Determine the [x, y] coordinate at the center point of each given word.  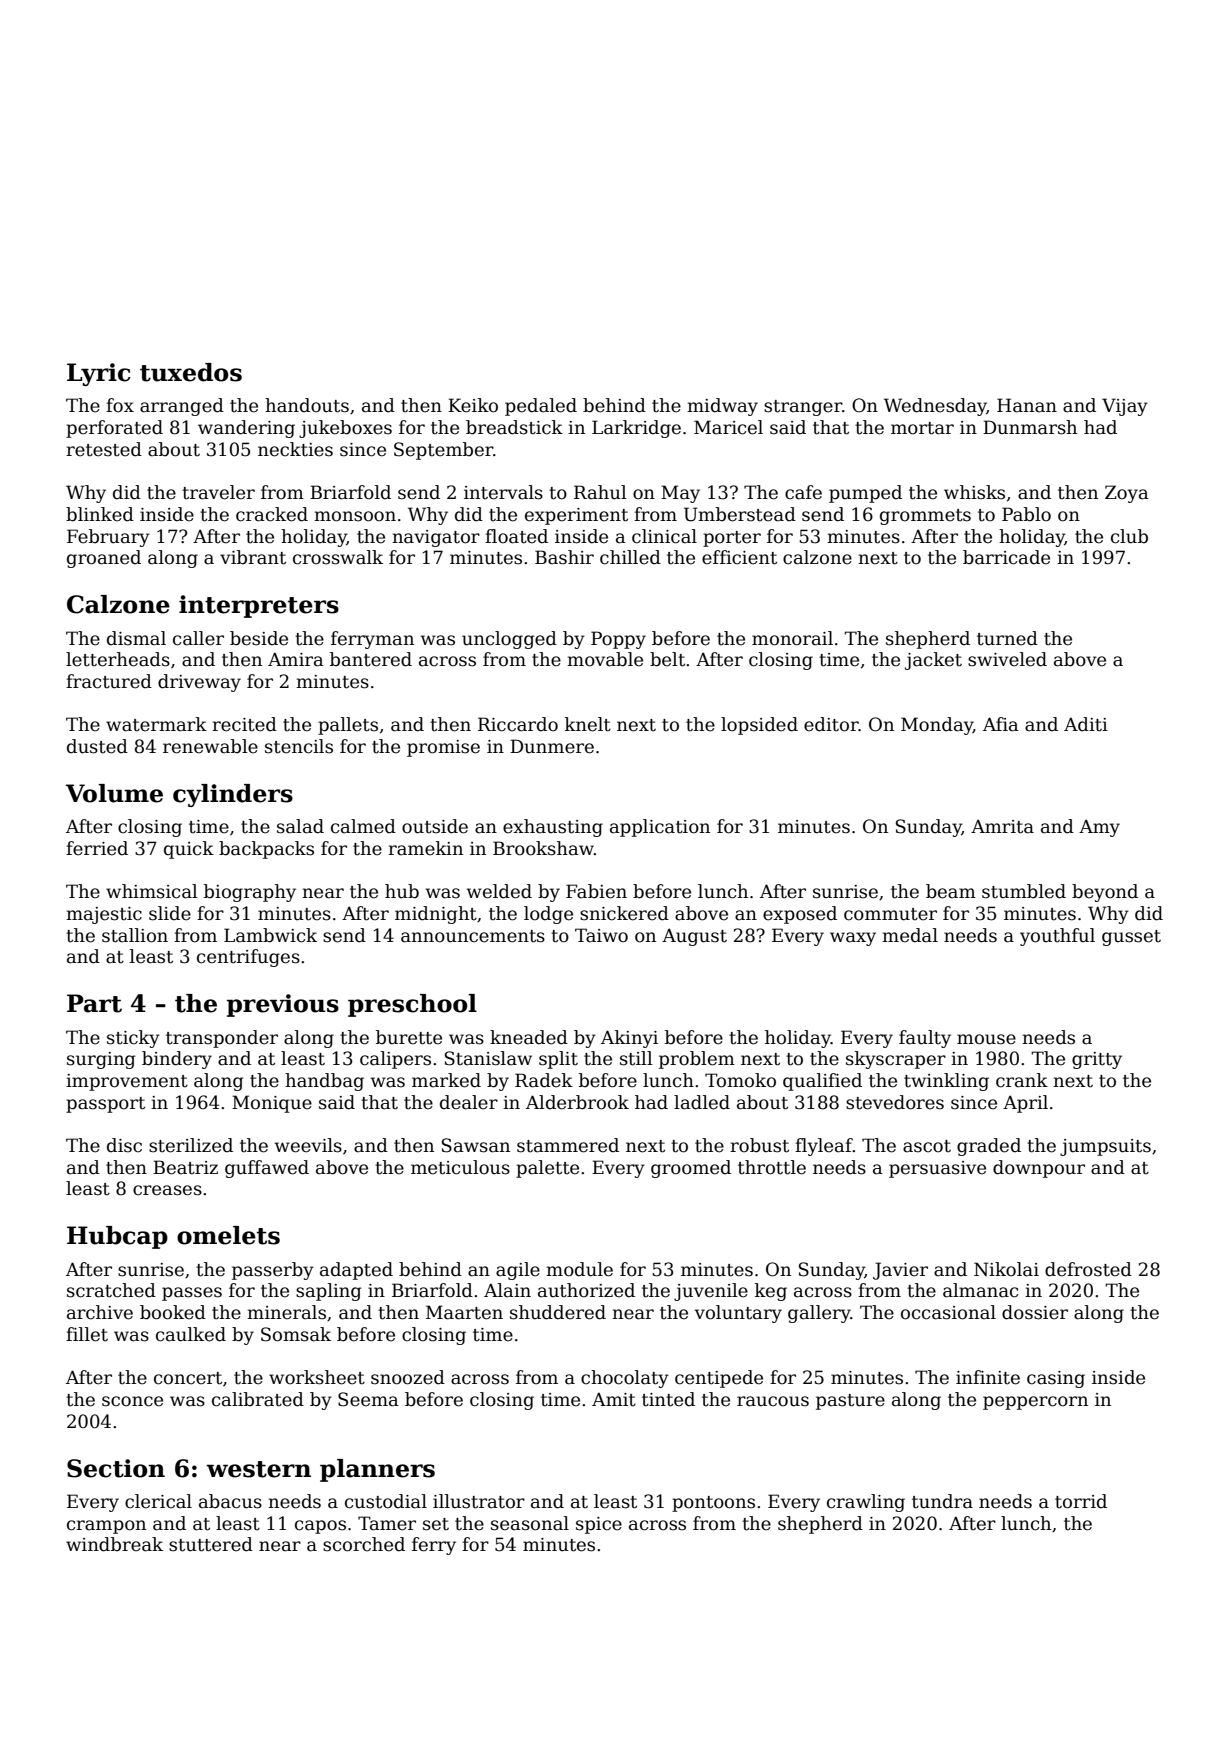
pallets [348, 726]
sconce [132, 1401]
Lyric [99, 374]
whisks [974, 492]
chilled [630, 557]
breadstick [514, 427]
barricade [1006, 557]
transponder [222, 1039]
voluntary [738, 1314]
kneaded [529, 1037]
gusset [1131, 938]
